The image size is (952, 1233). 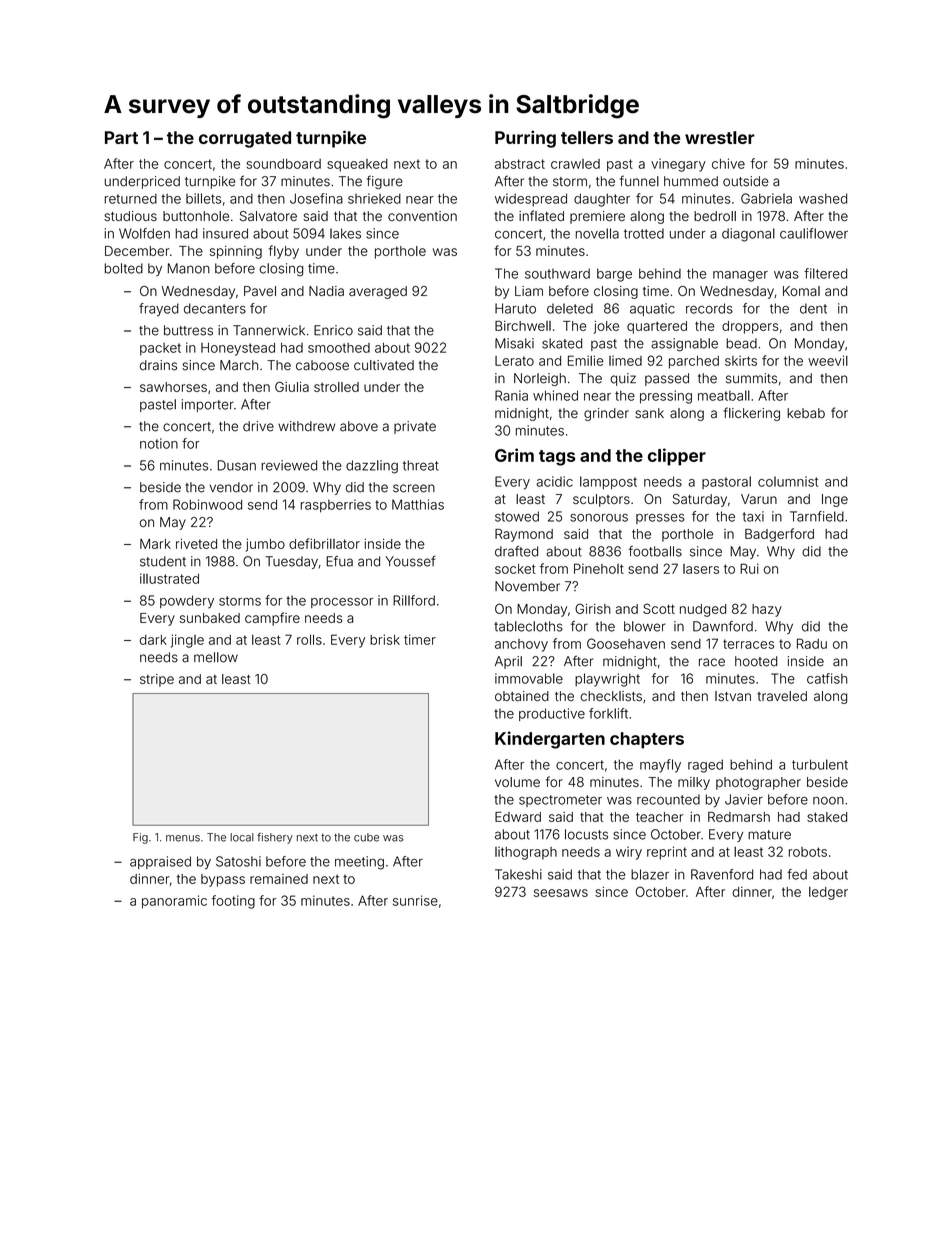 What do you see at coordinates (720, 137) in the screenshot?
I see `wrestler` at bounding box center [720, 137].
